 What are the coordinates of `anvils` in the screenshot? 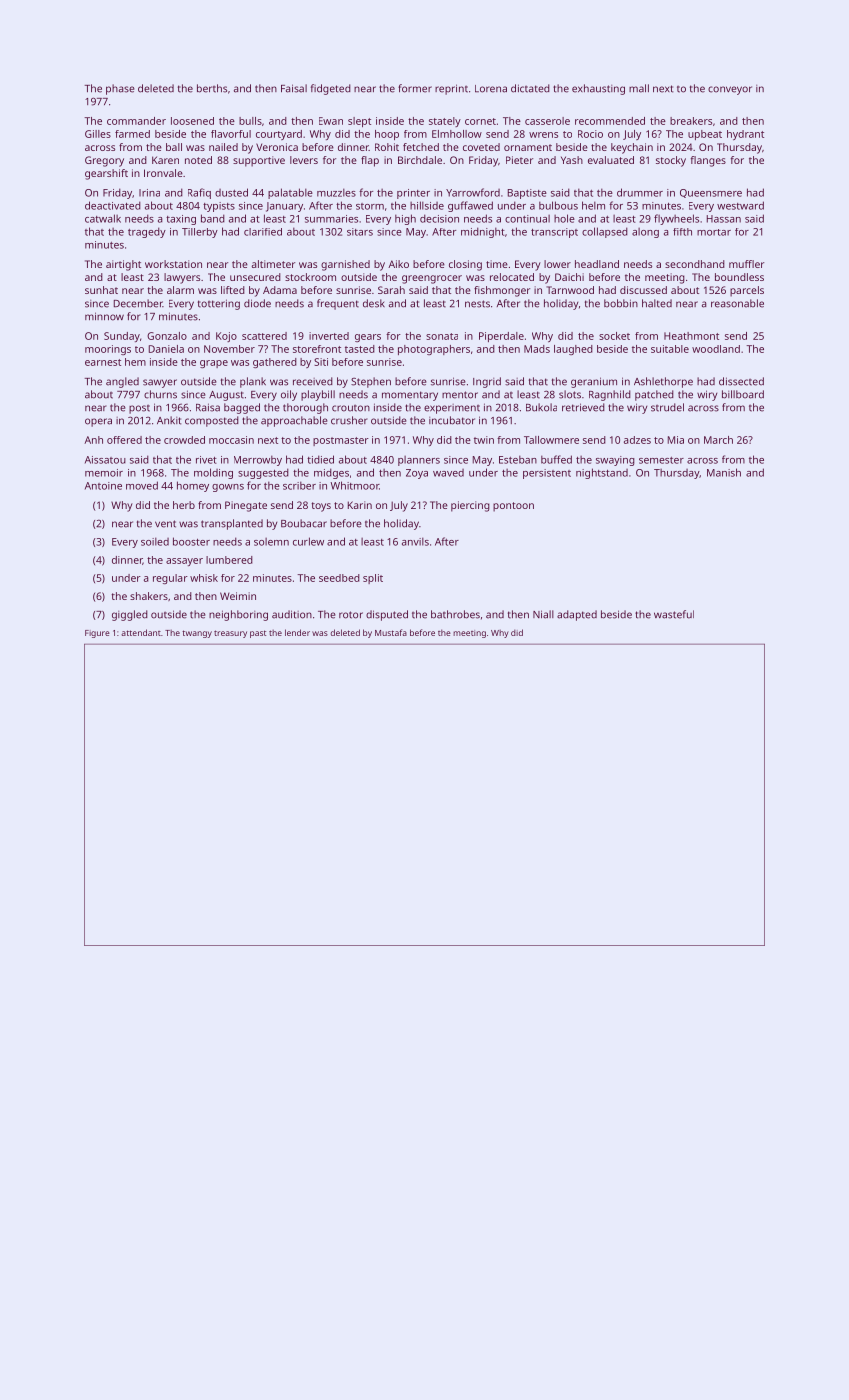 It's located at (415, 541).
